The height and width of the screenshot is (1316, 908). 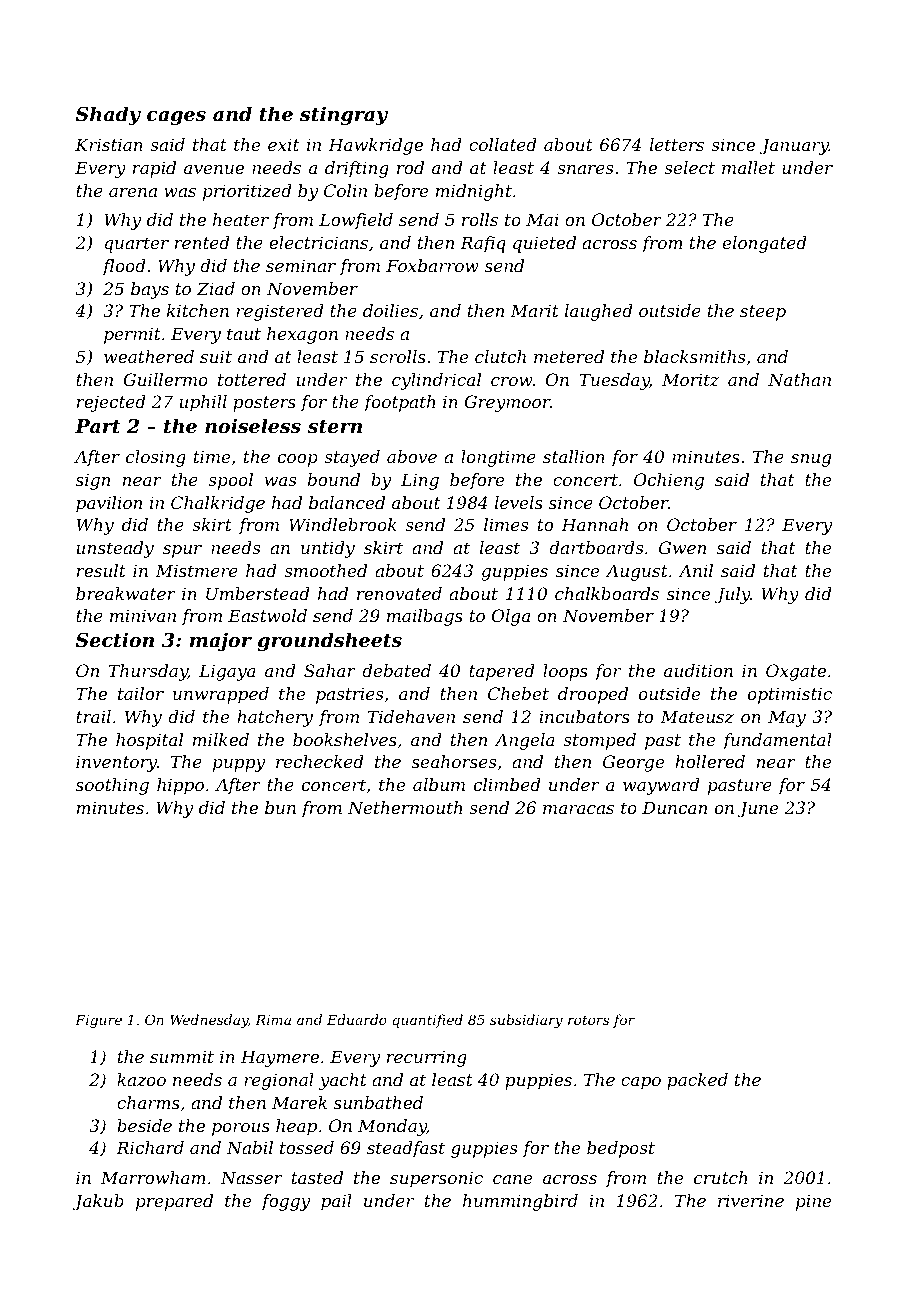 What do you see at coordinates (336, 1202) in the screenshot?
I see `pail` at bounding box center [336, 1202].
